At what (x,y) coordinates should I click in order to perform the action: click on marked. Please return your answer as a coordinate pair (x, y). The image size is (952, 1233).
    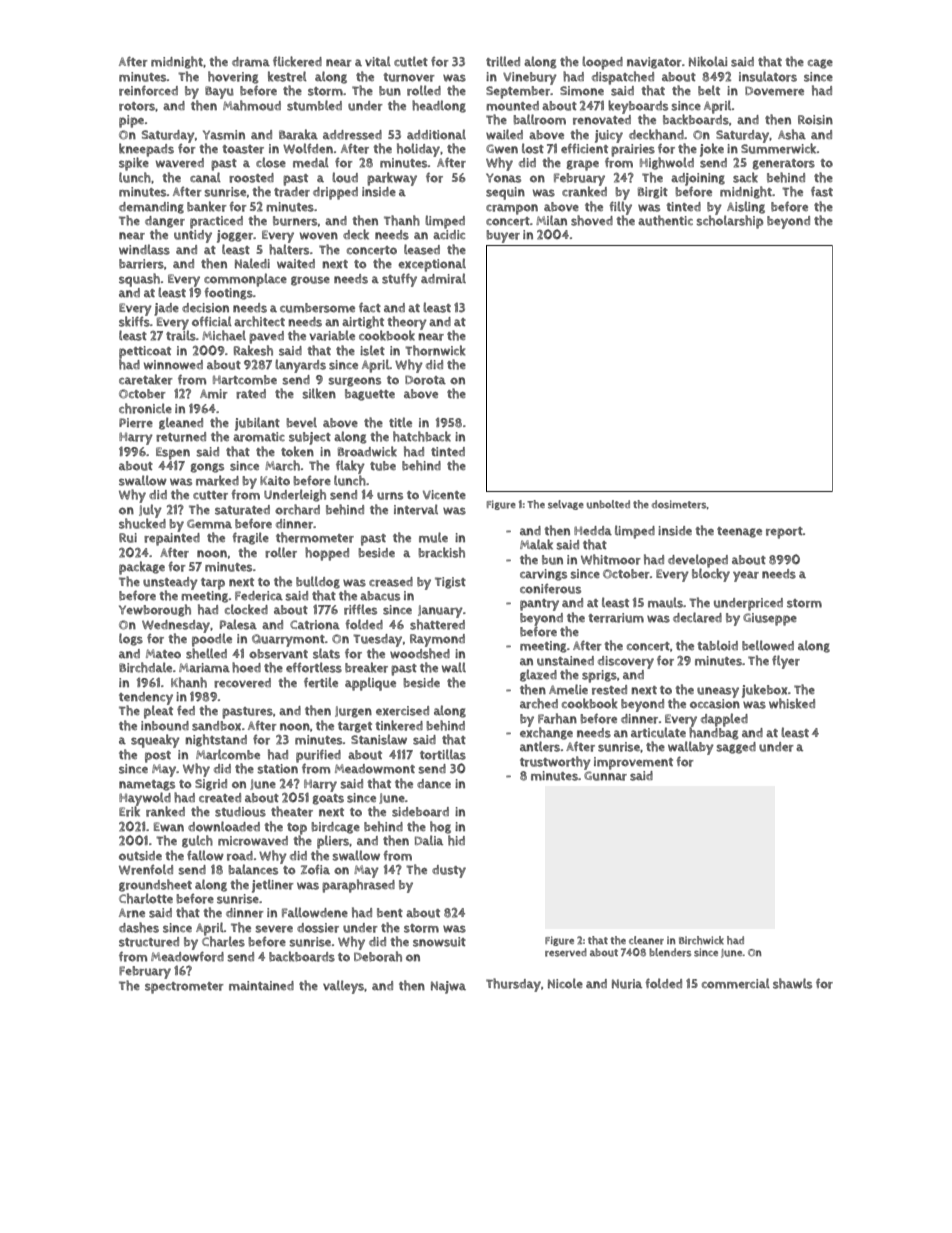
    Looking at the image, I should click on (217, 480).
